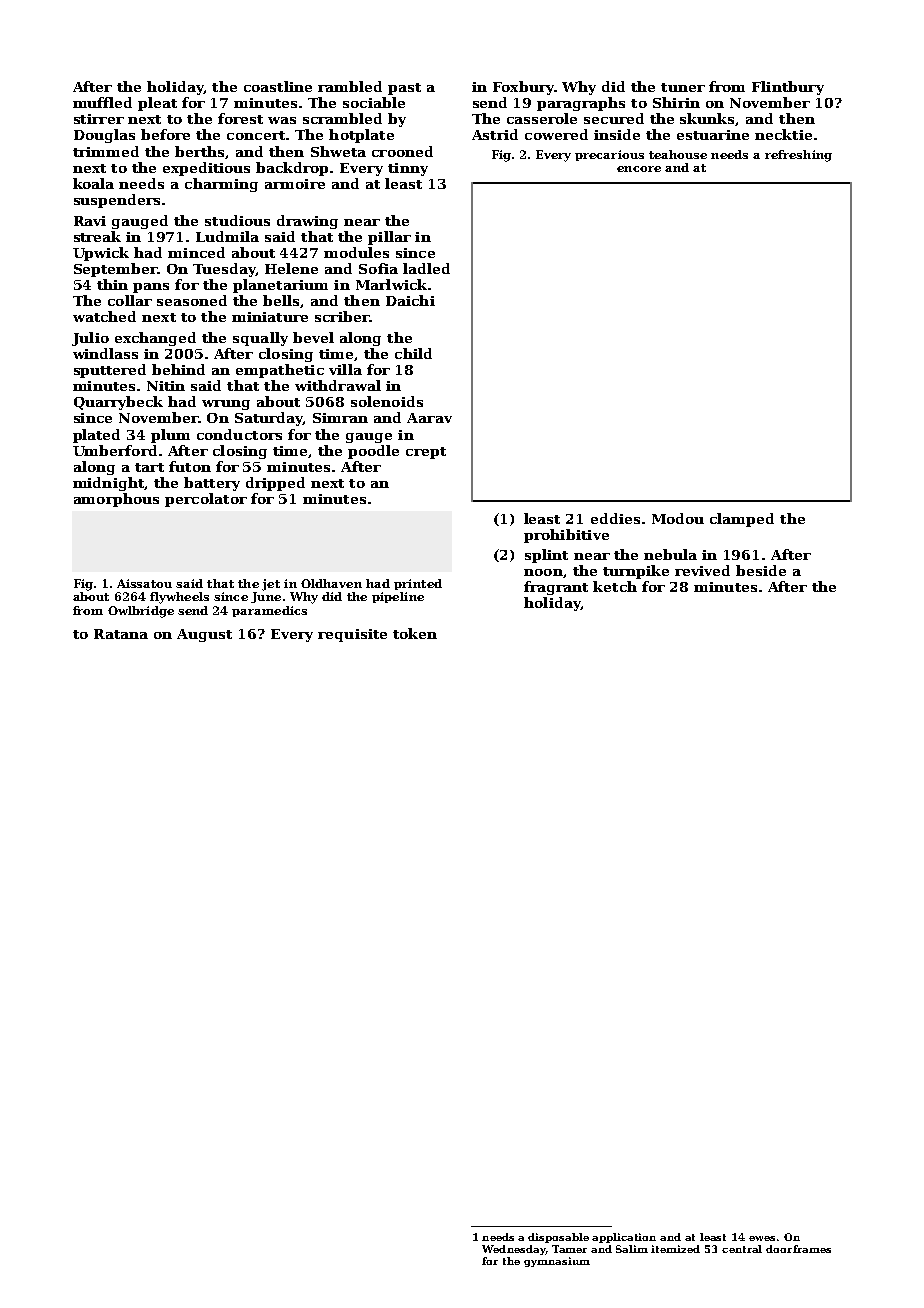 The image size is (924, 1308). What do you see at coordinates (514, 1250) in the screenshot?
I see `Wednesday` at bounding box center [514, 1250].
